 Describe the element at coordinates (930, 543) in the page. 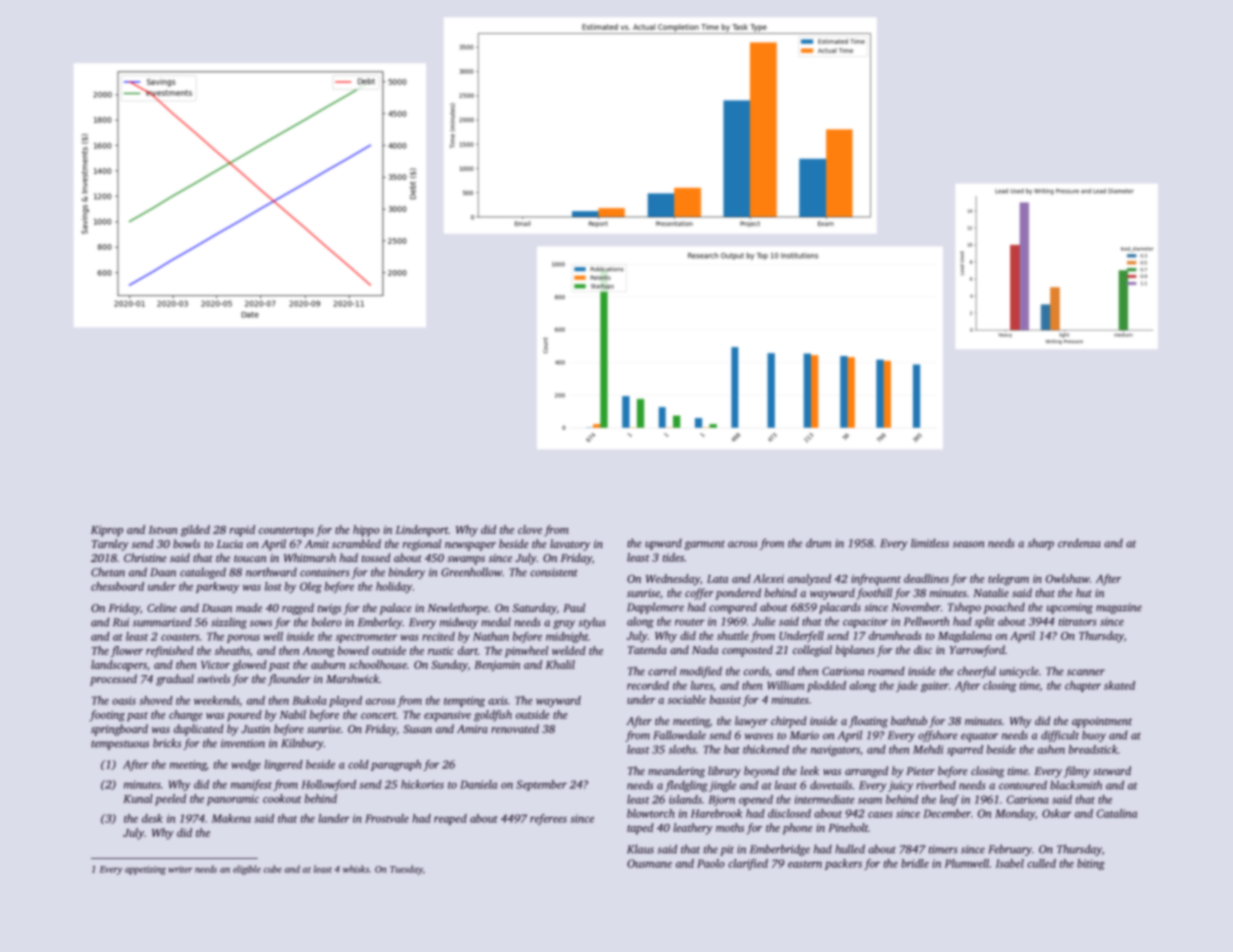

I see `limitless` at that location.
